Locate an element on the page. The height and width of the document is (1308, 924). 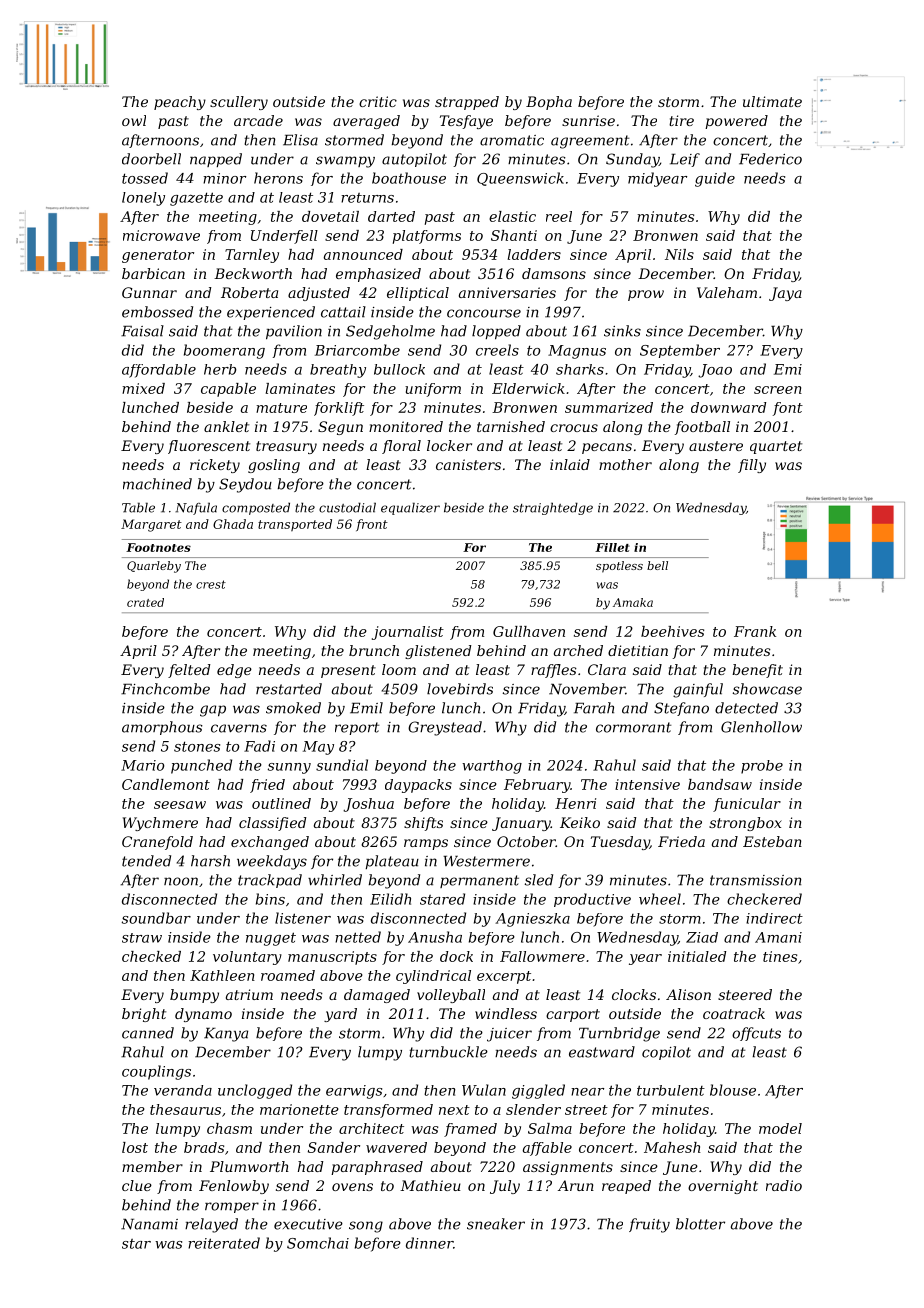
crated is located at coordinates (145, 602).
